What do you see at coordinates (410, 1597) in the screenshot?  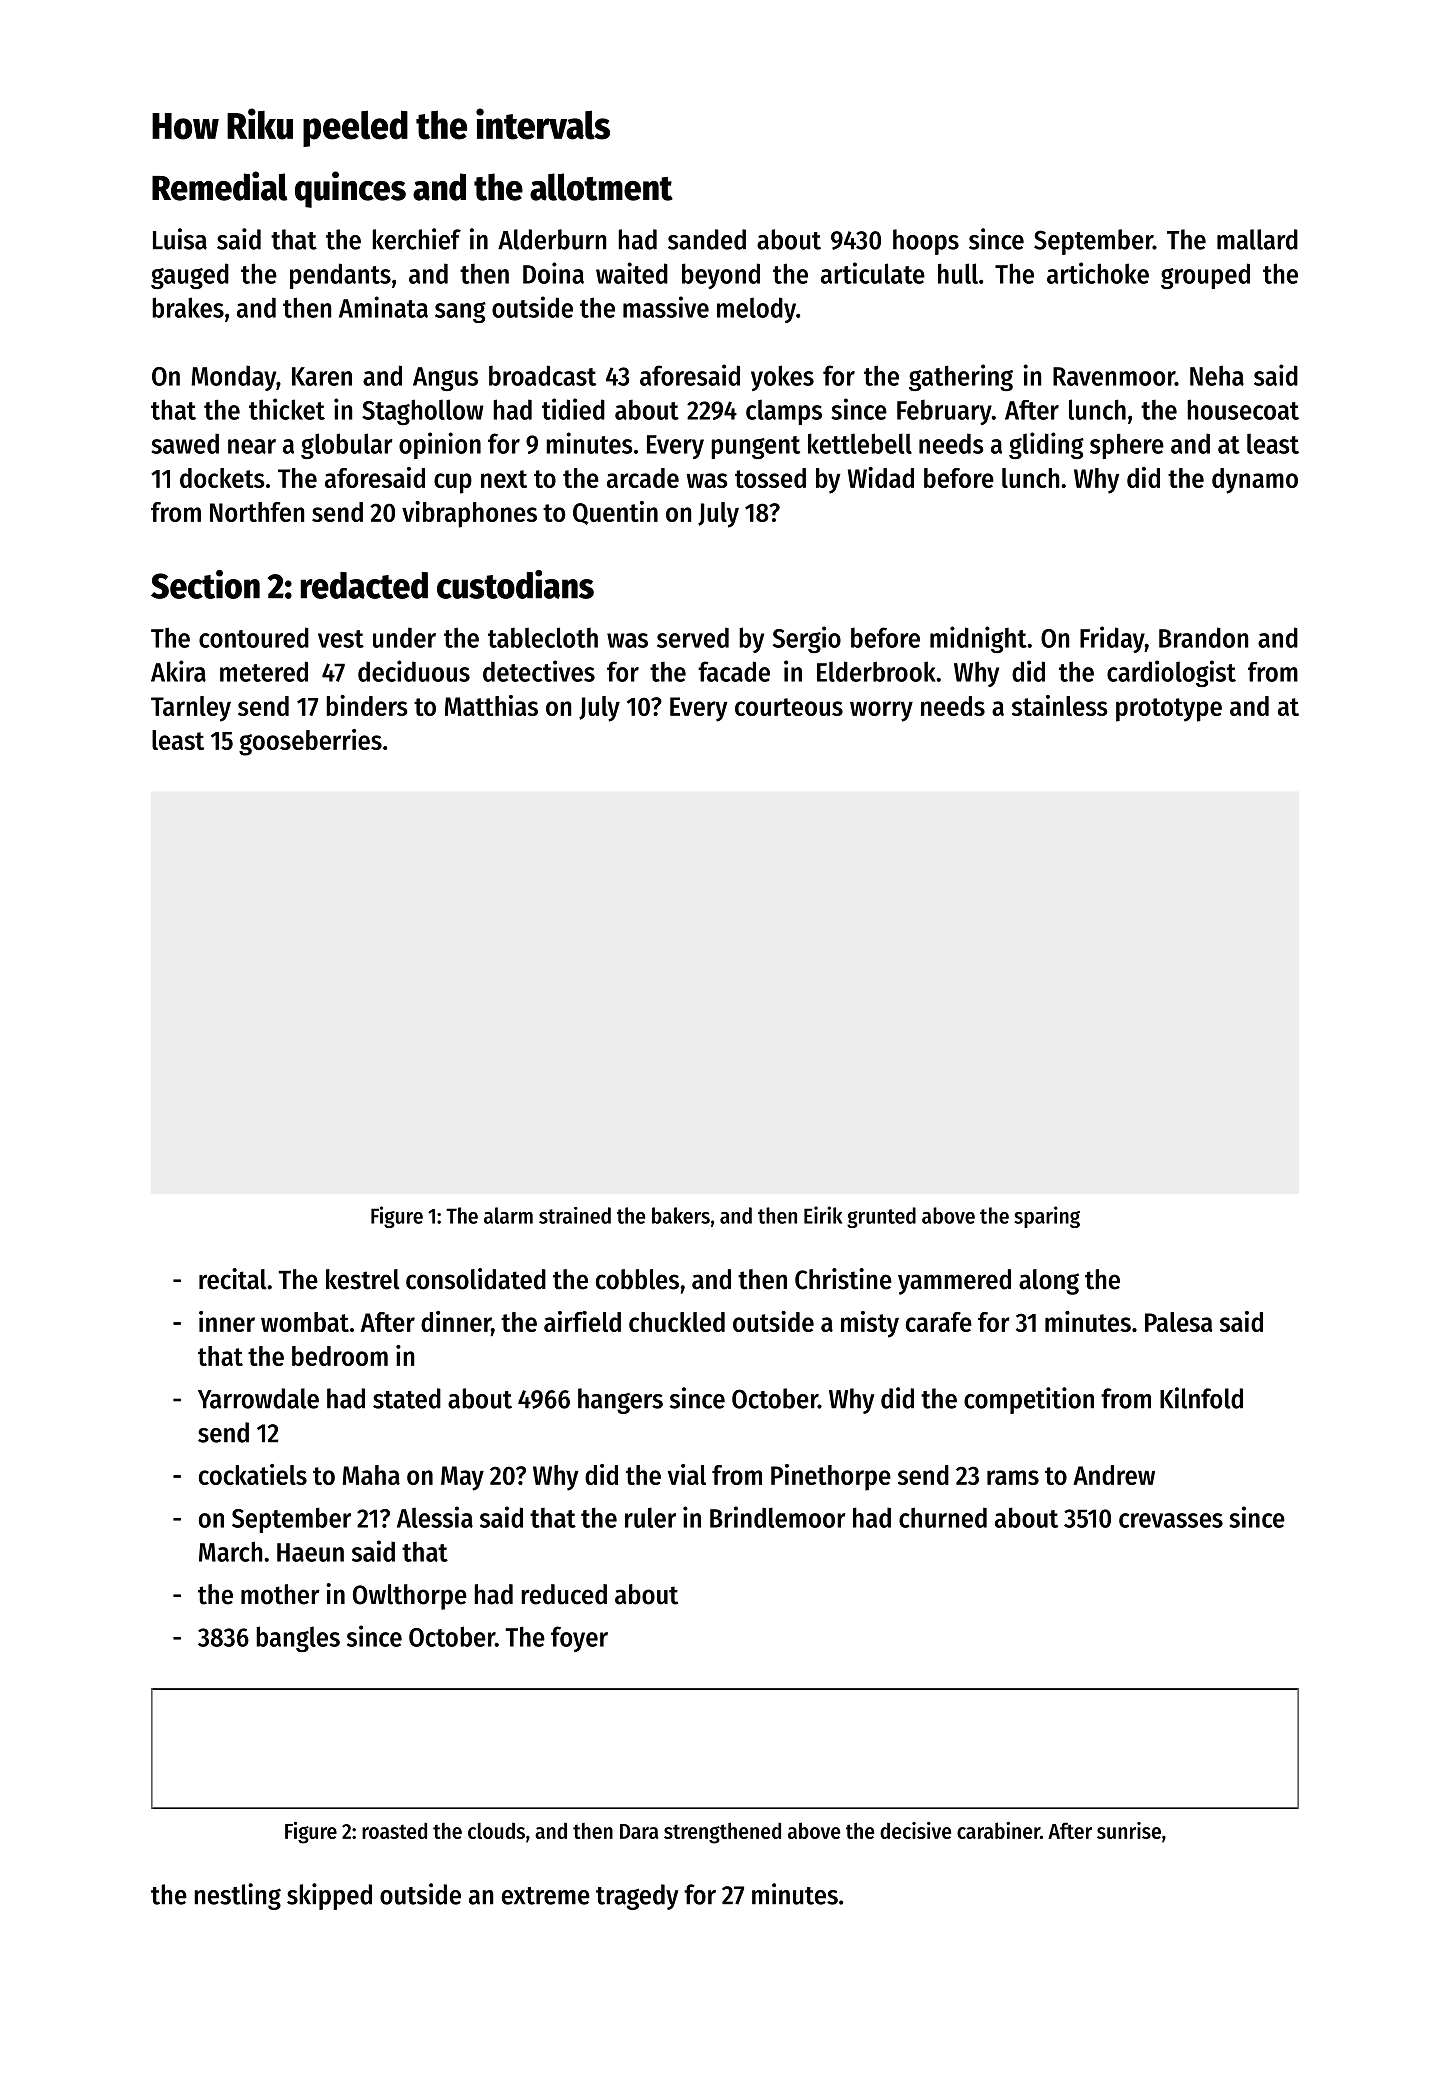 I see `Owlthorpe` at bounding box center [410, 1597].
